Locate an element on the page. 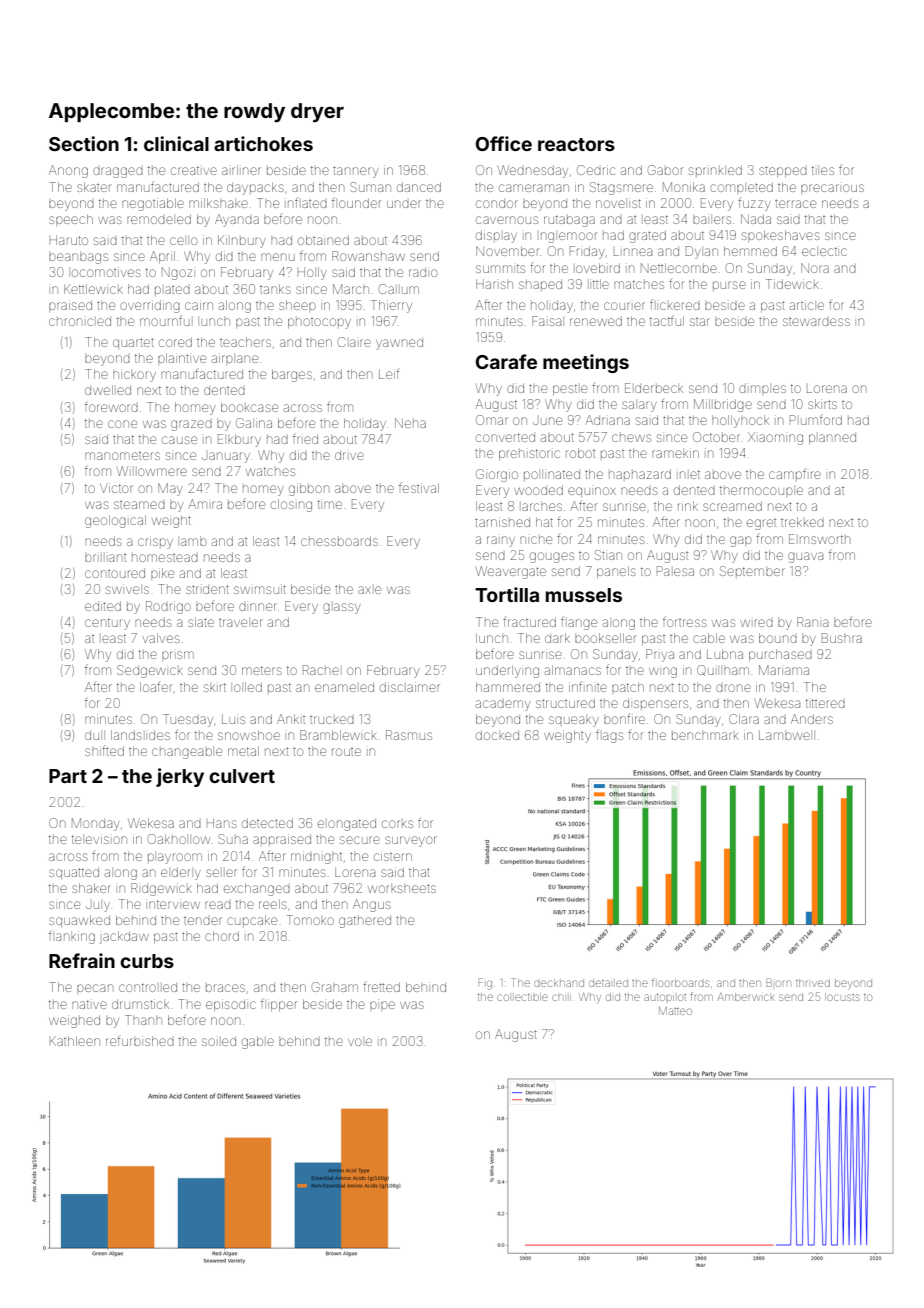 The height and width of the image is (1308, 924). Kathleen is located at coordinates (75, 1041).
